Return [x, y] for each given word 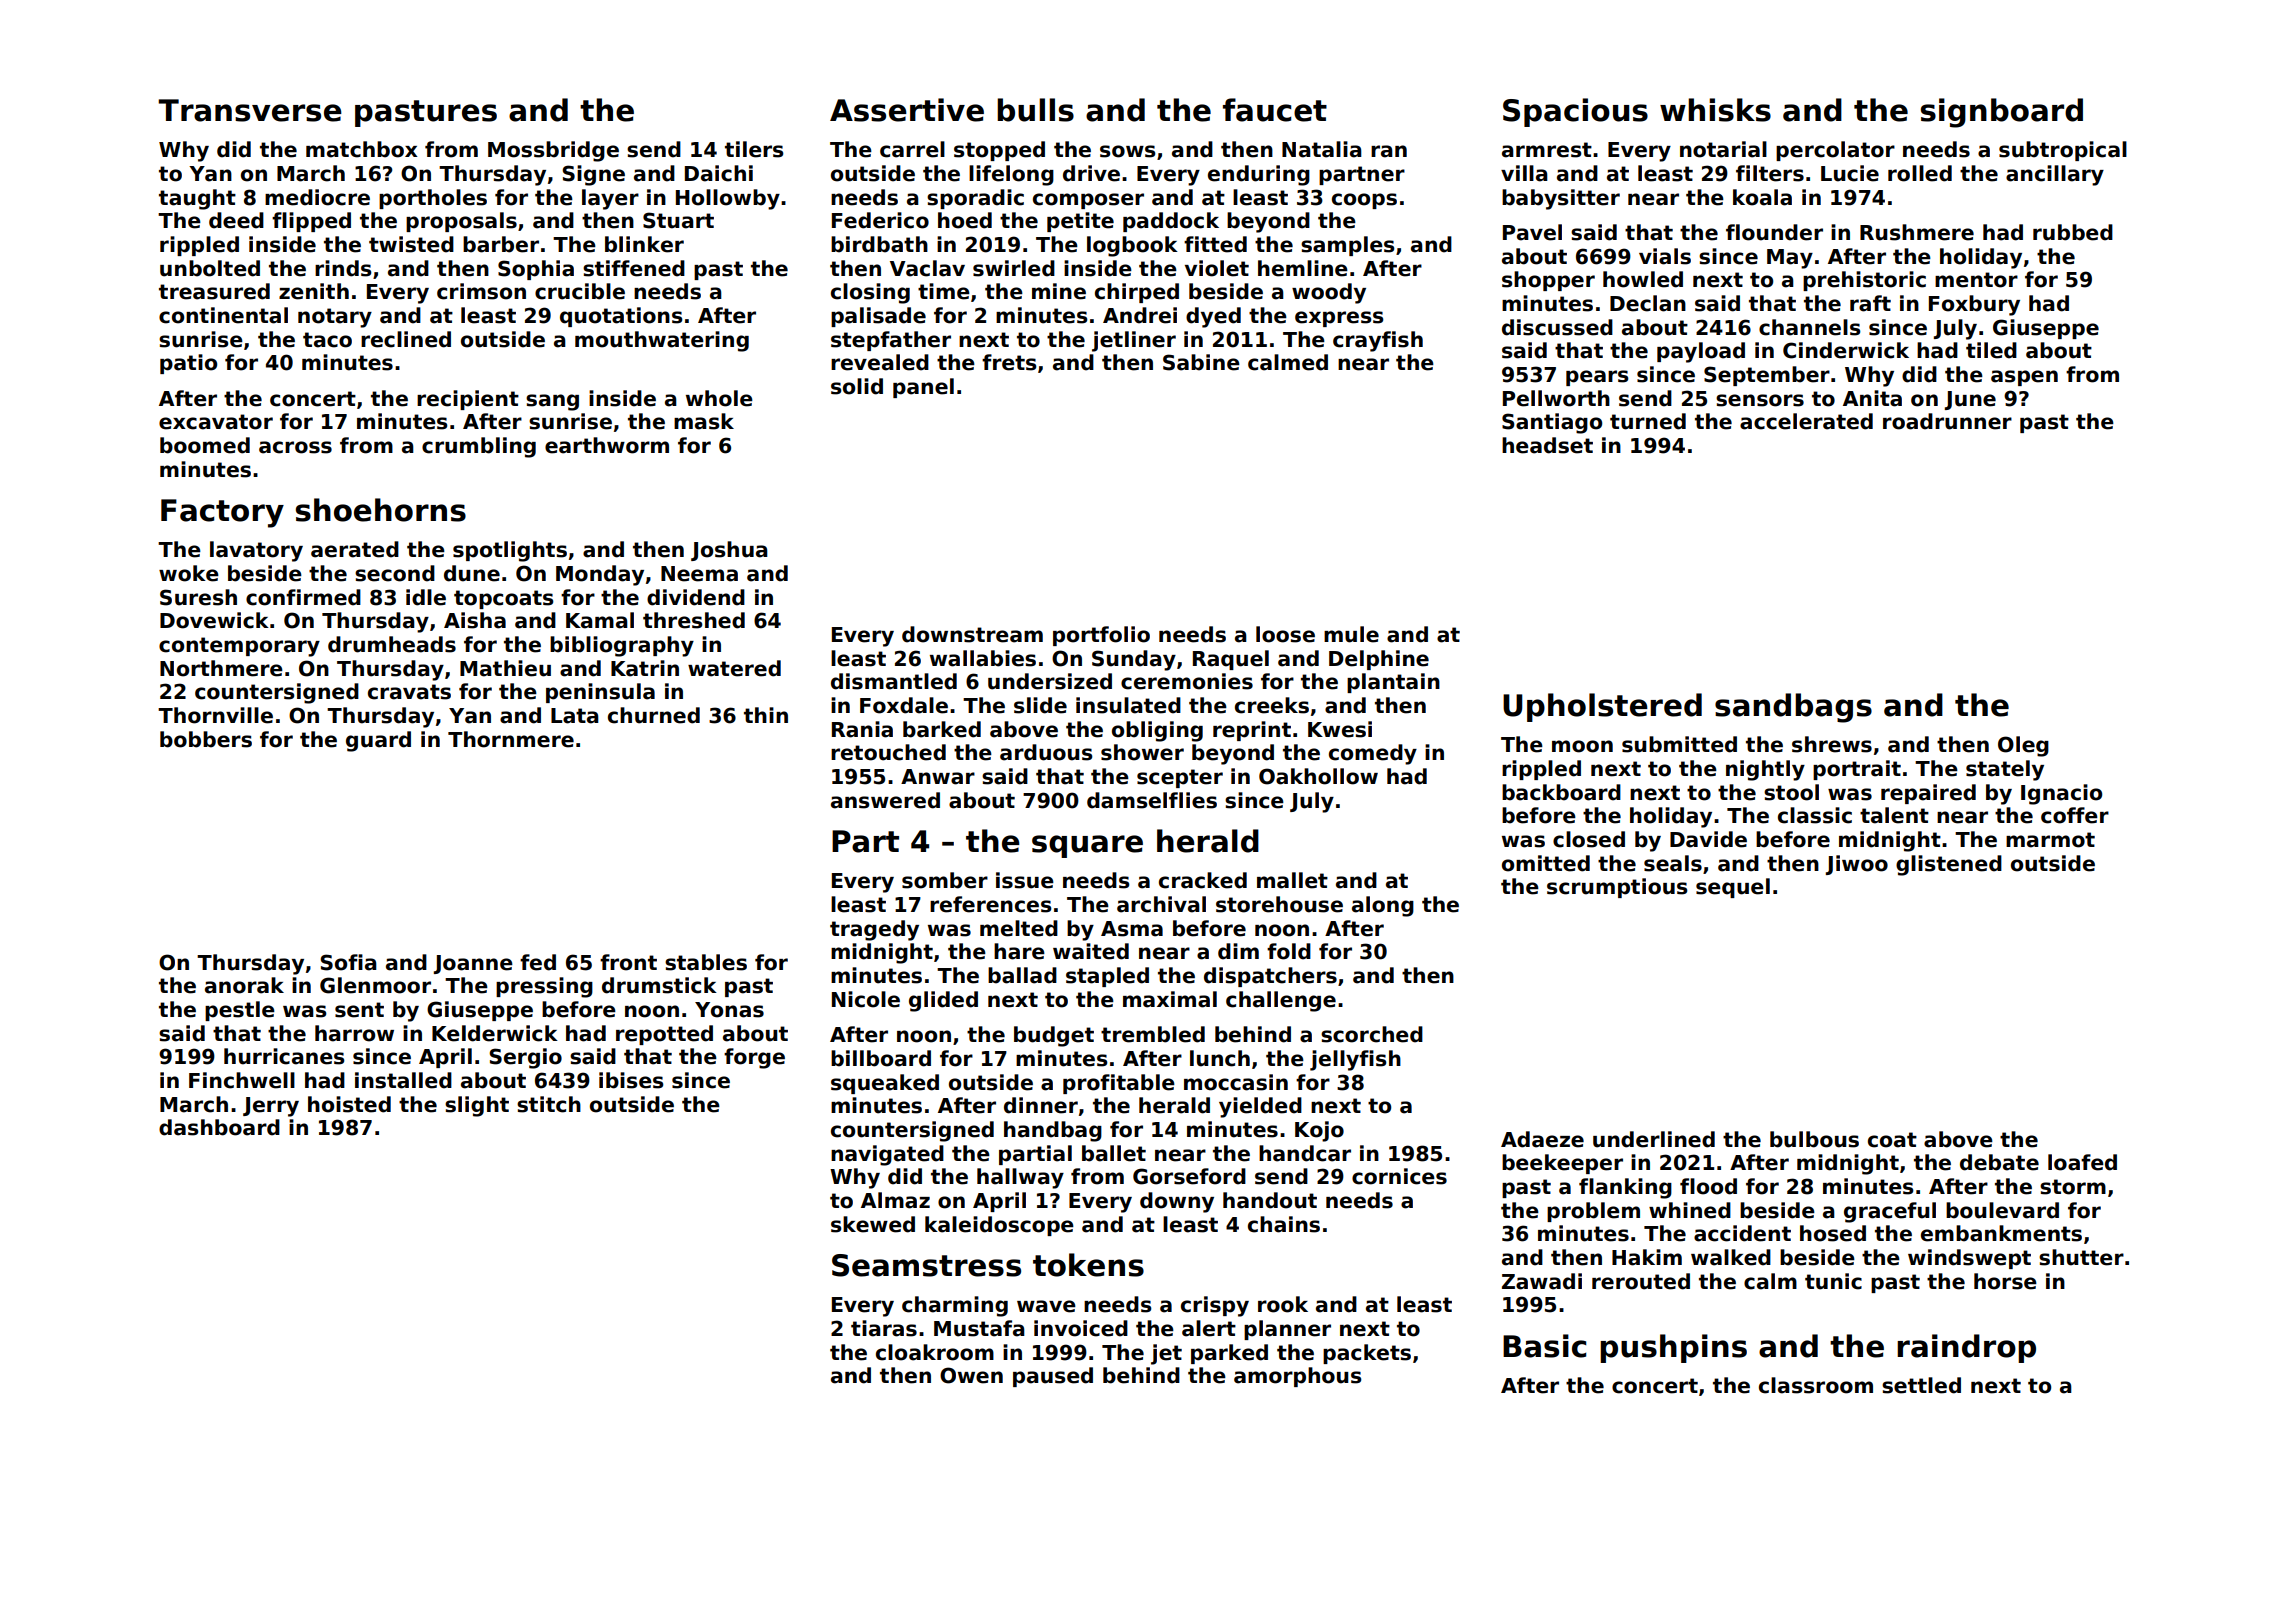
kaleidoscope [999, 1226]
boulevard [2002, 1210]
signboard [2002, 113]
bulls [1035, 110]
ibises [631, 1080]
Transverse [250, 110]
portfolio [1101, 636]
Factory [222, 513]
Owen [971, 1375]
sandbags [1793, 708]
